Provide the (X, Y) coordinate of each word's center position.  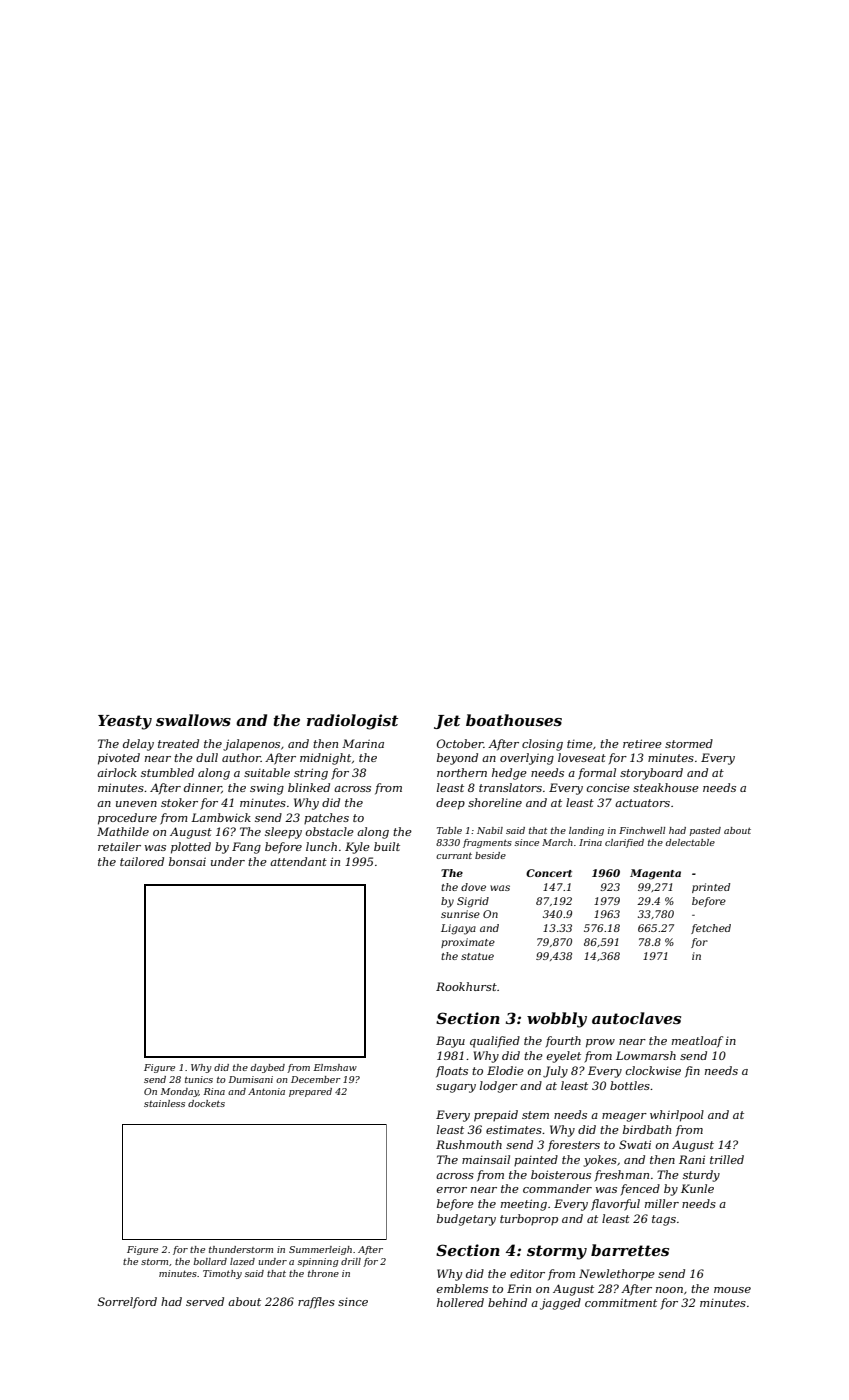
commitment (621, 1302)
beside (490, 855)
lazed (242, 1261)
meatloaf (697, 1042)
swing (267, 789)
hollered (460, 1302)
